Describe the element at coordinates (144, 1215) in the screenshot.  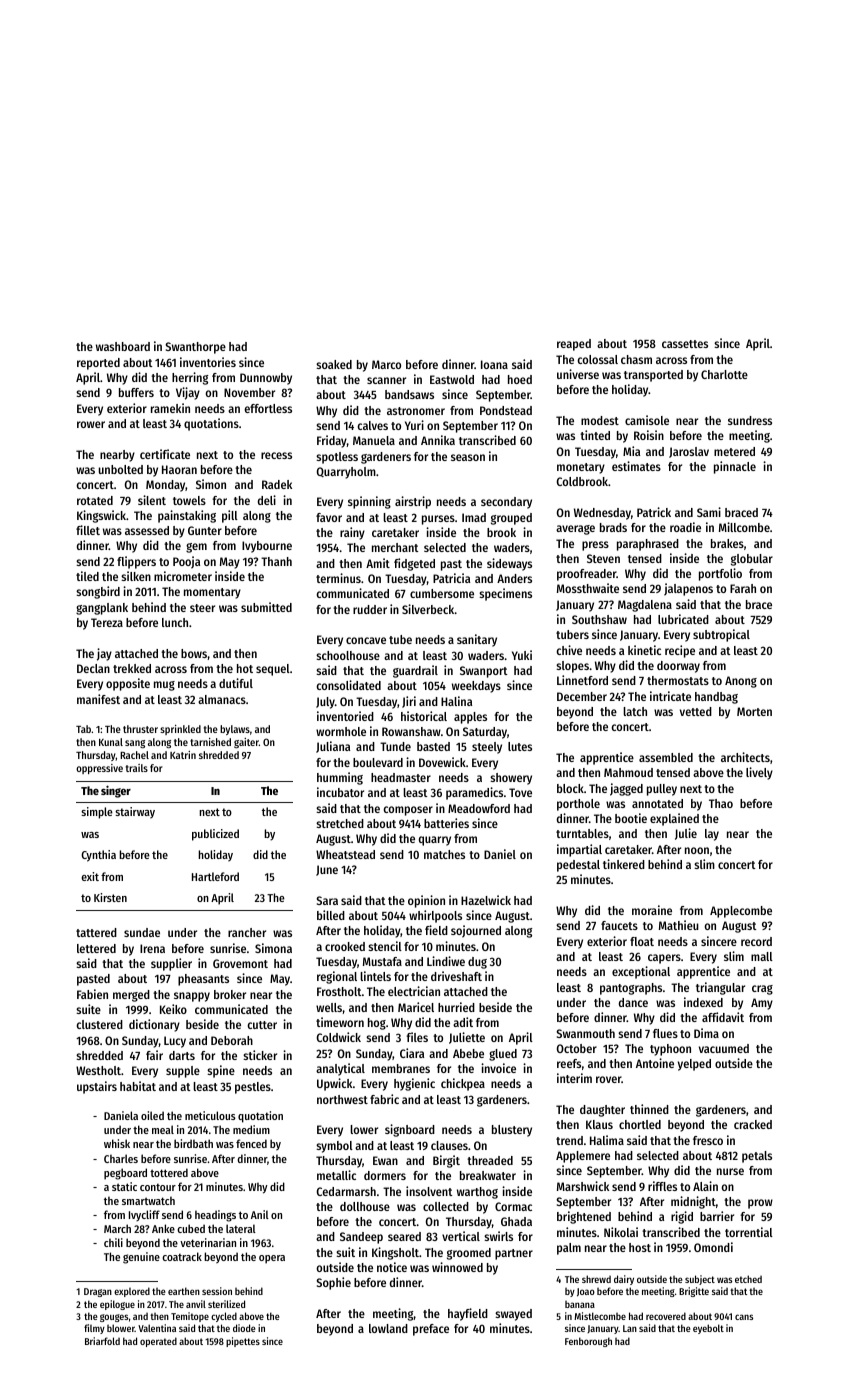
I see `Ivycliff` at that location.
